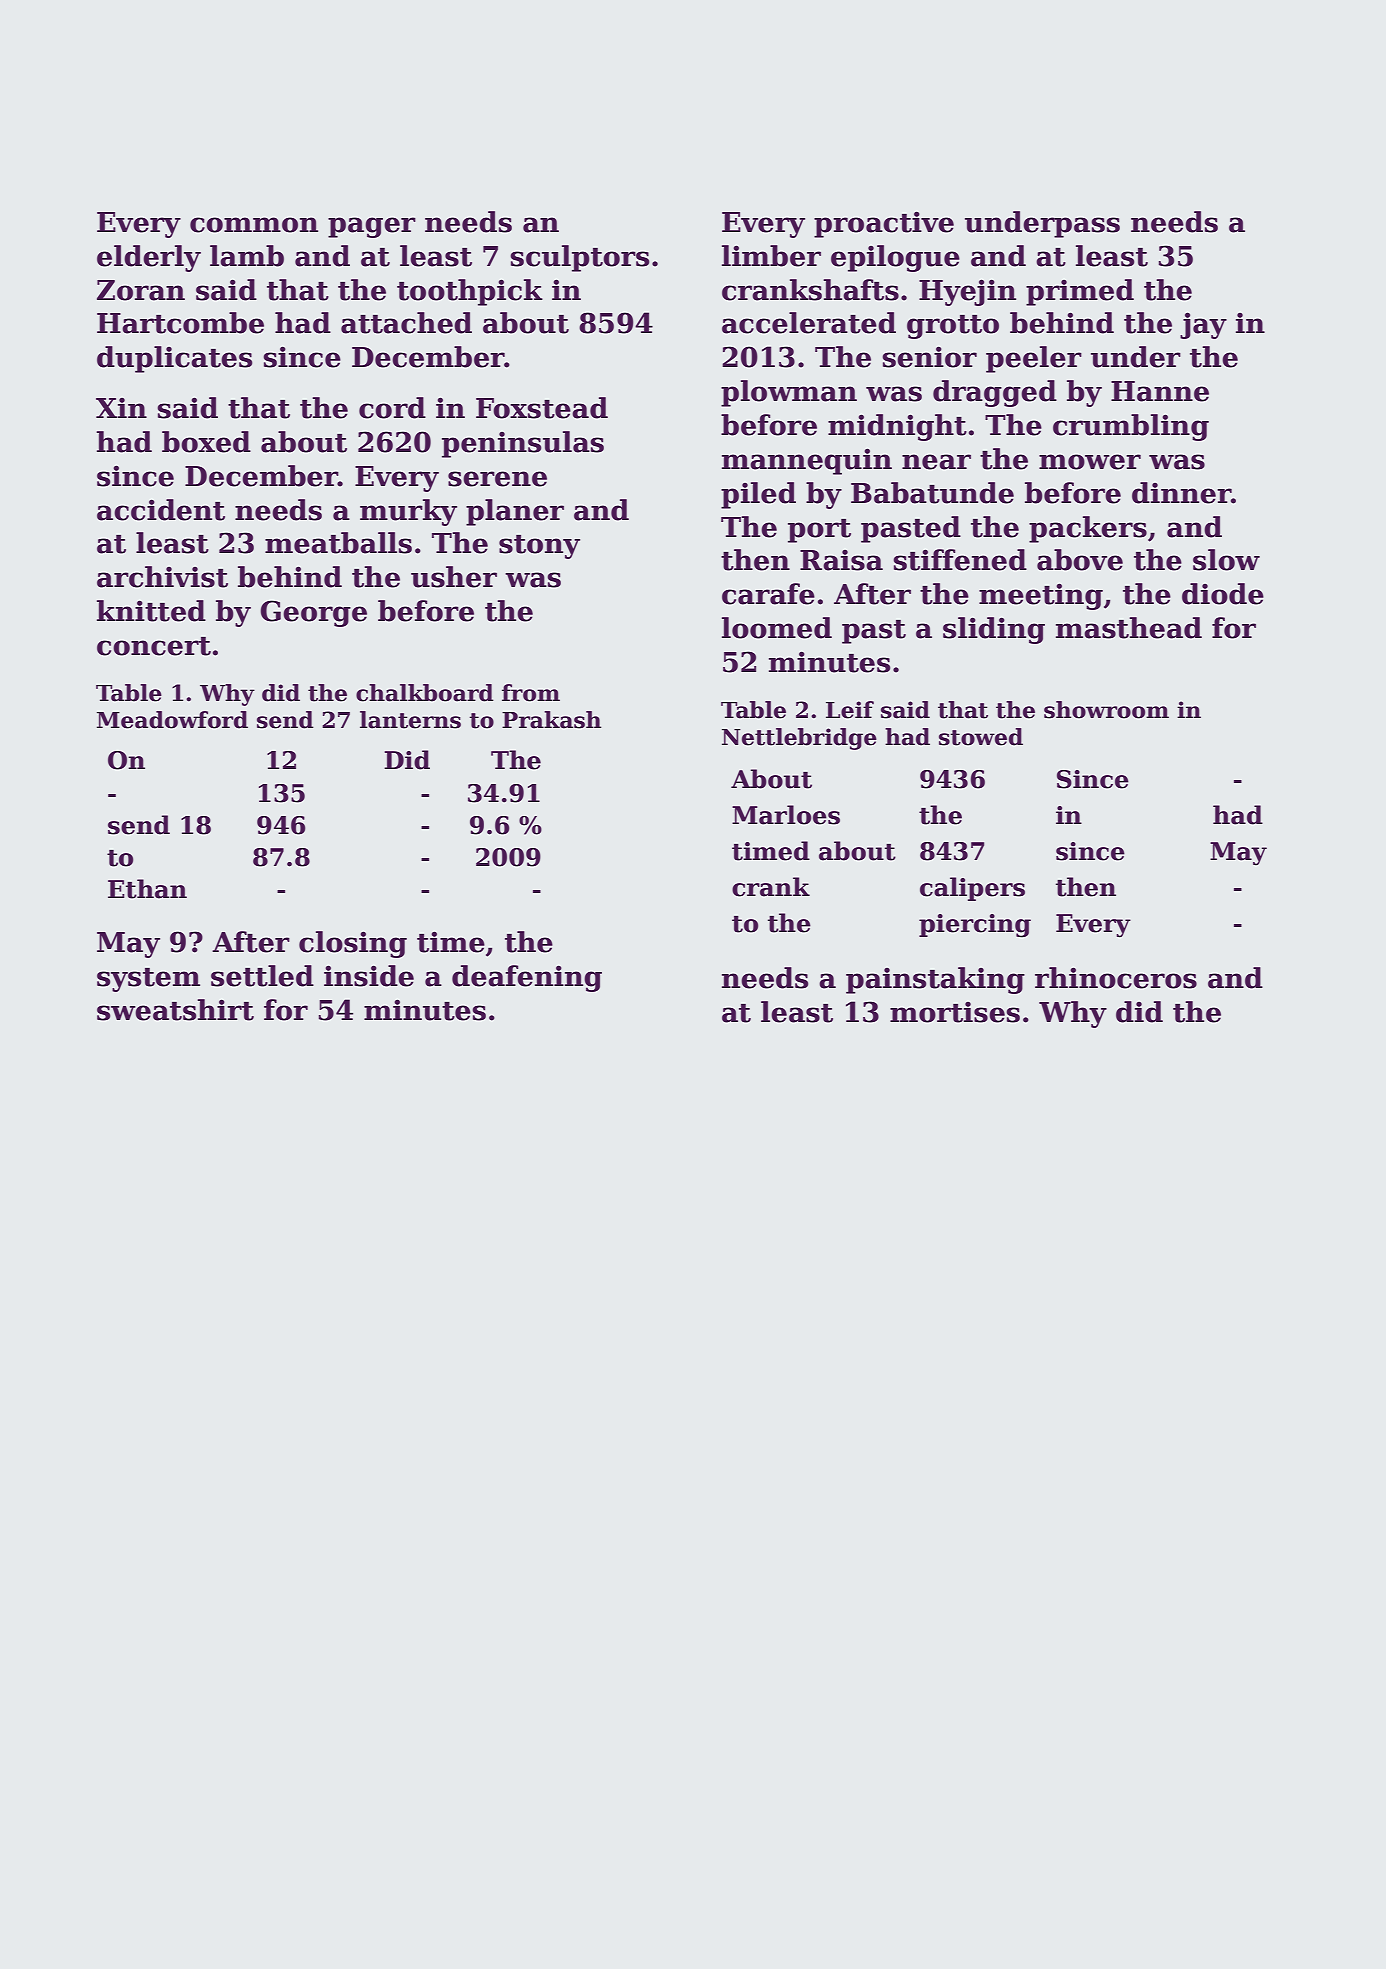  Describe the element at coordinates (369, 976) in the screenshot. I see `inside` at that location.
